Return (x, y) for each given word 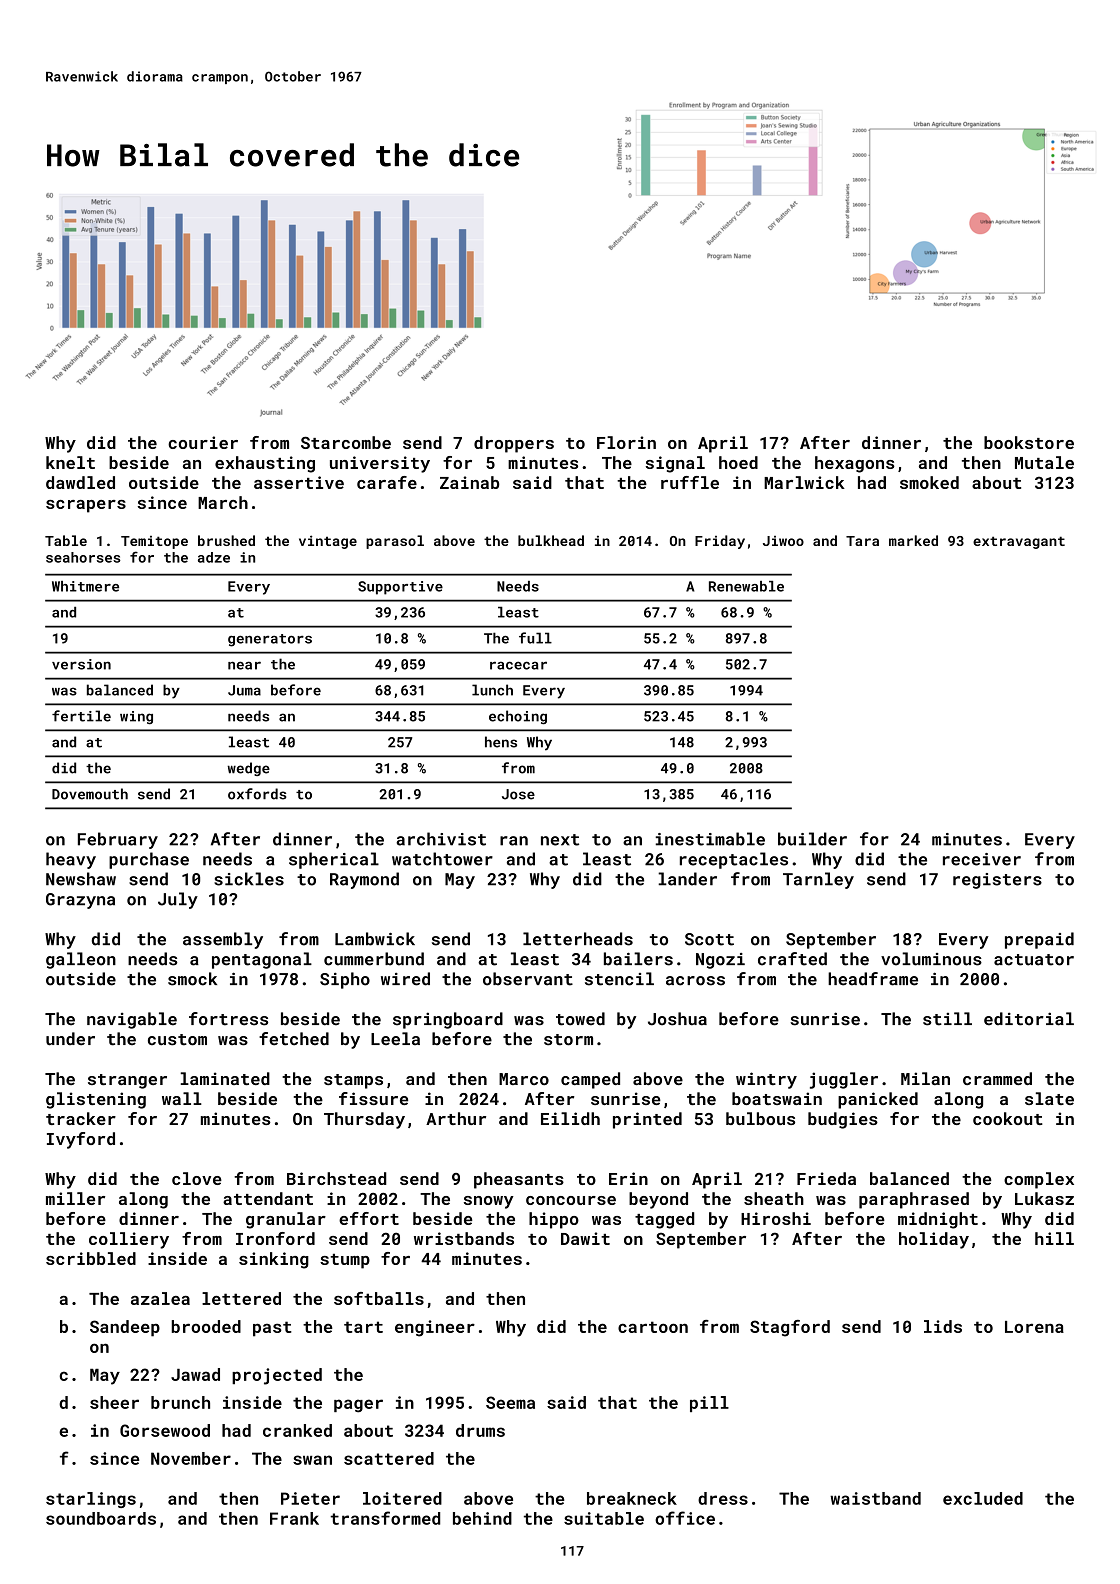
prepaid (1039, 940)
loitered (402, 1498)
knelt (70, 462)
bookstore (1029, 442)
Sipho (345, 980)
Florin (626, 442)
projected (277, 1376)
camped (590, 1080)
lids (943, 1326)
